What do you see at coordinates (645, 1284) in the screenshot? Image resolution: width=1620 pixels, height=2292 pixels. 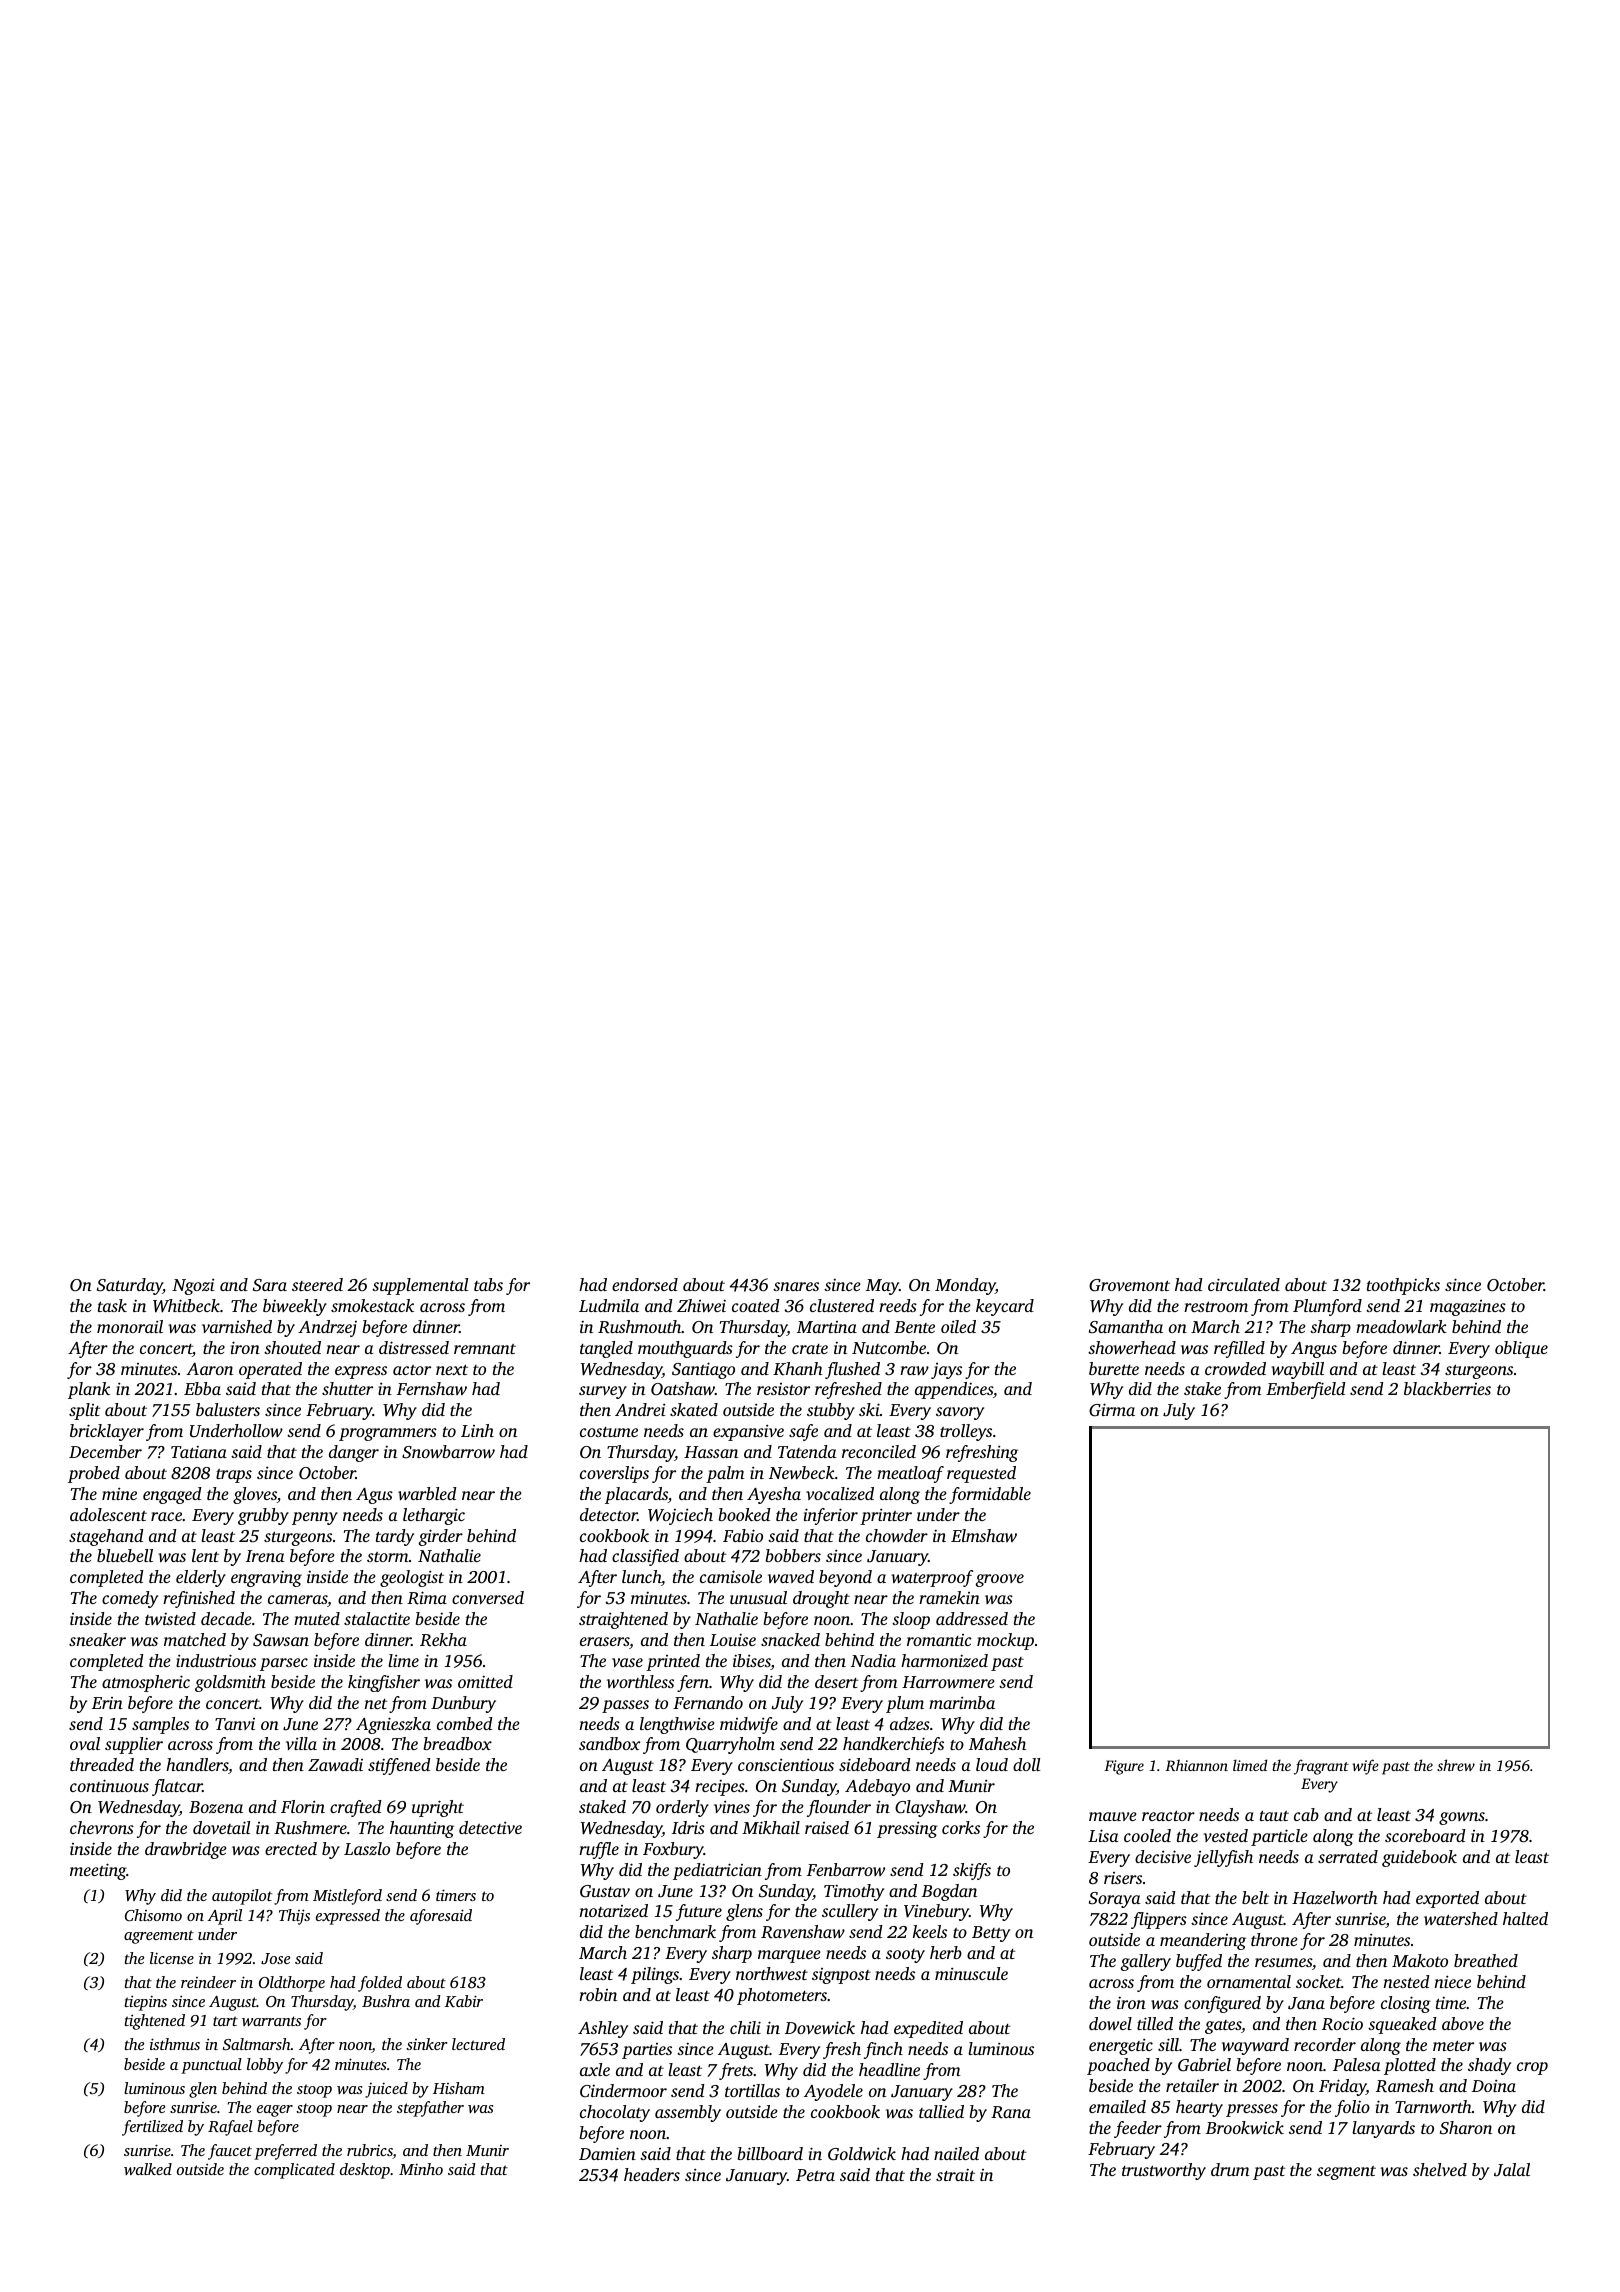 I see `endorsed` at bounding box center [645, 1284].
